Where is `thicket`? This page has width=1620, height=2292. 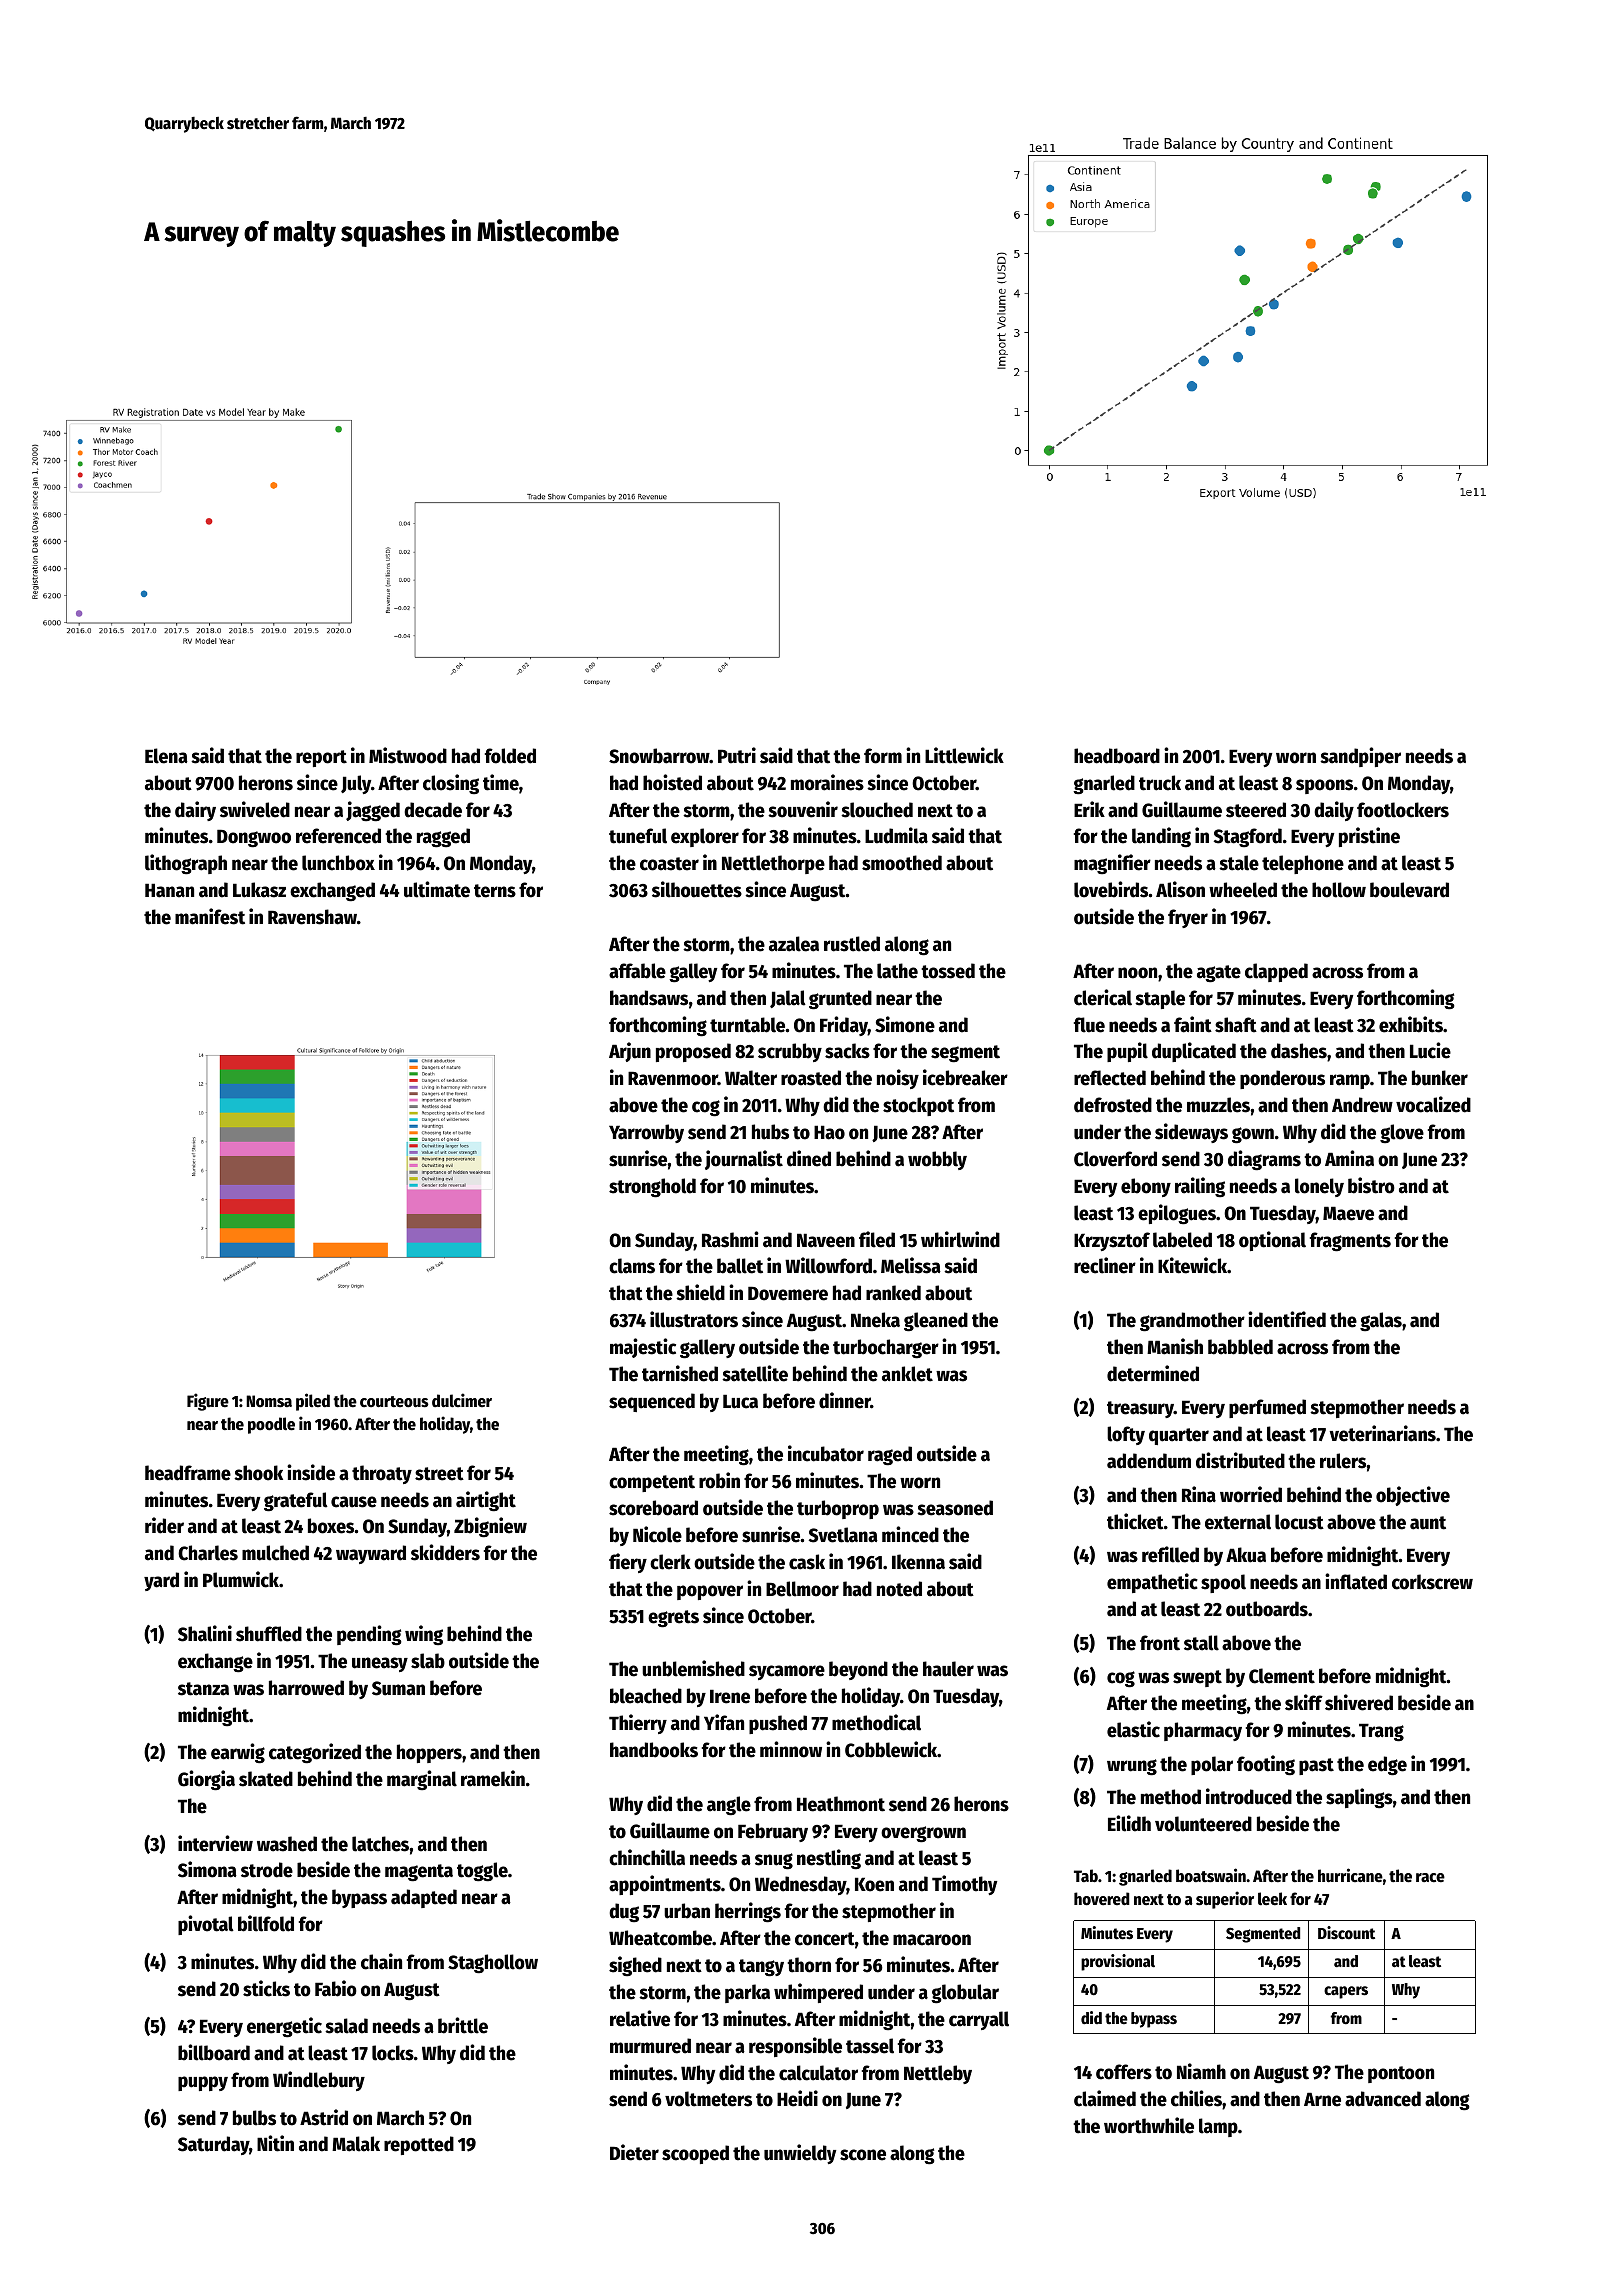 thicket is located at coordinates (1135, 1521).
